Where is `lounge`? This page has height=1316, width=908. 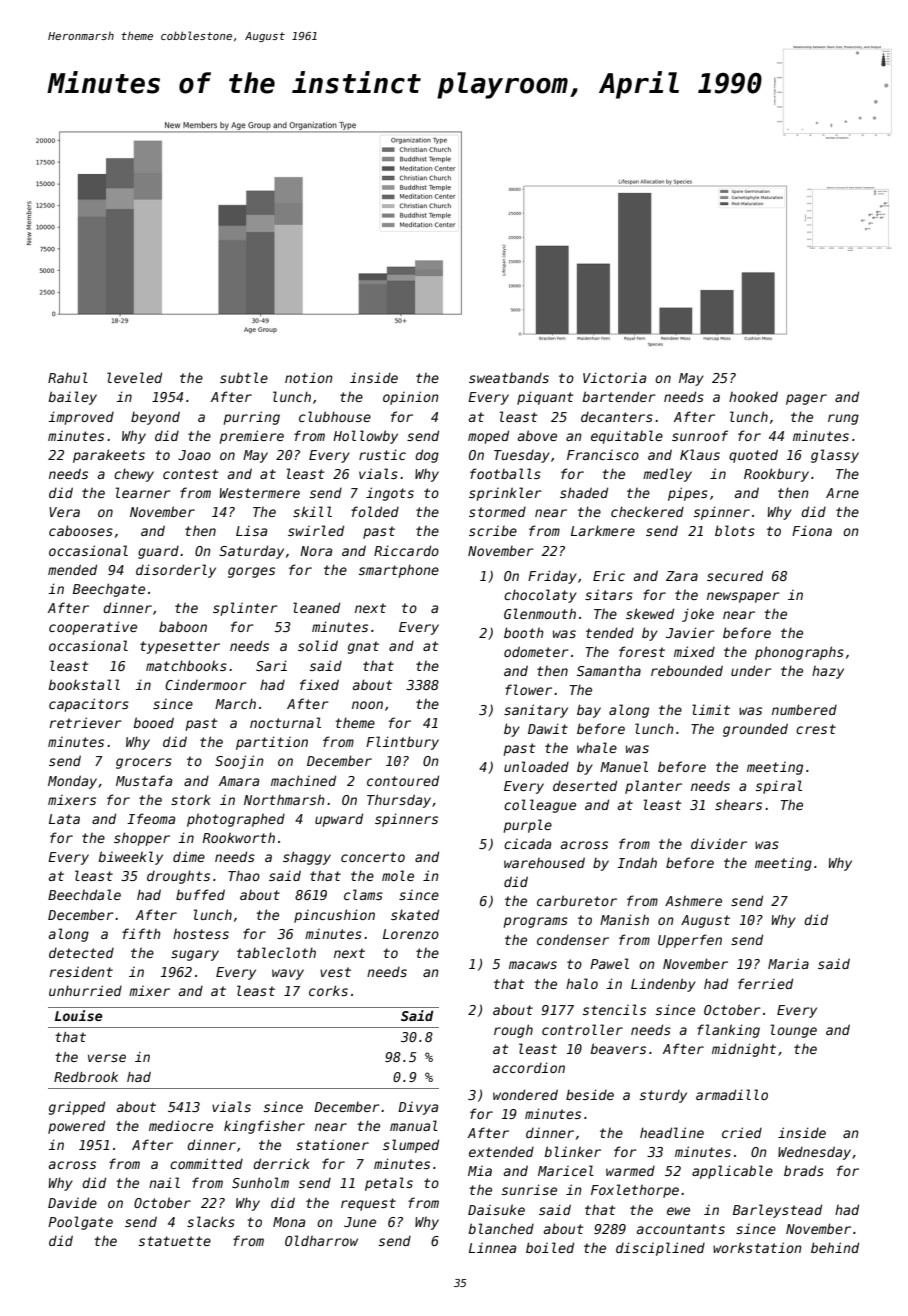 lounge is located at coordinates (794, 1031).
